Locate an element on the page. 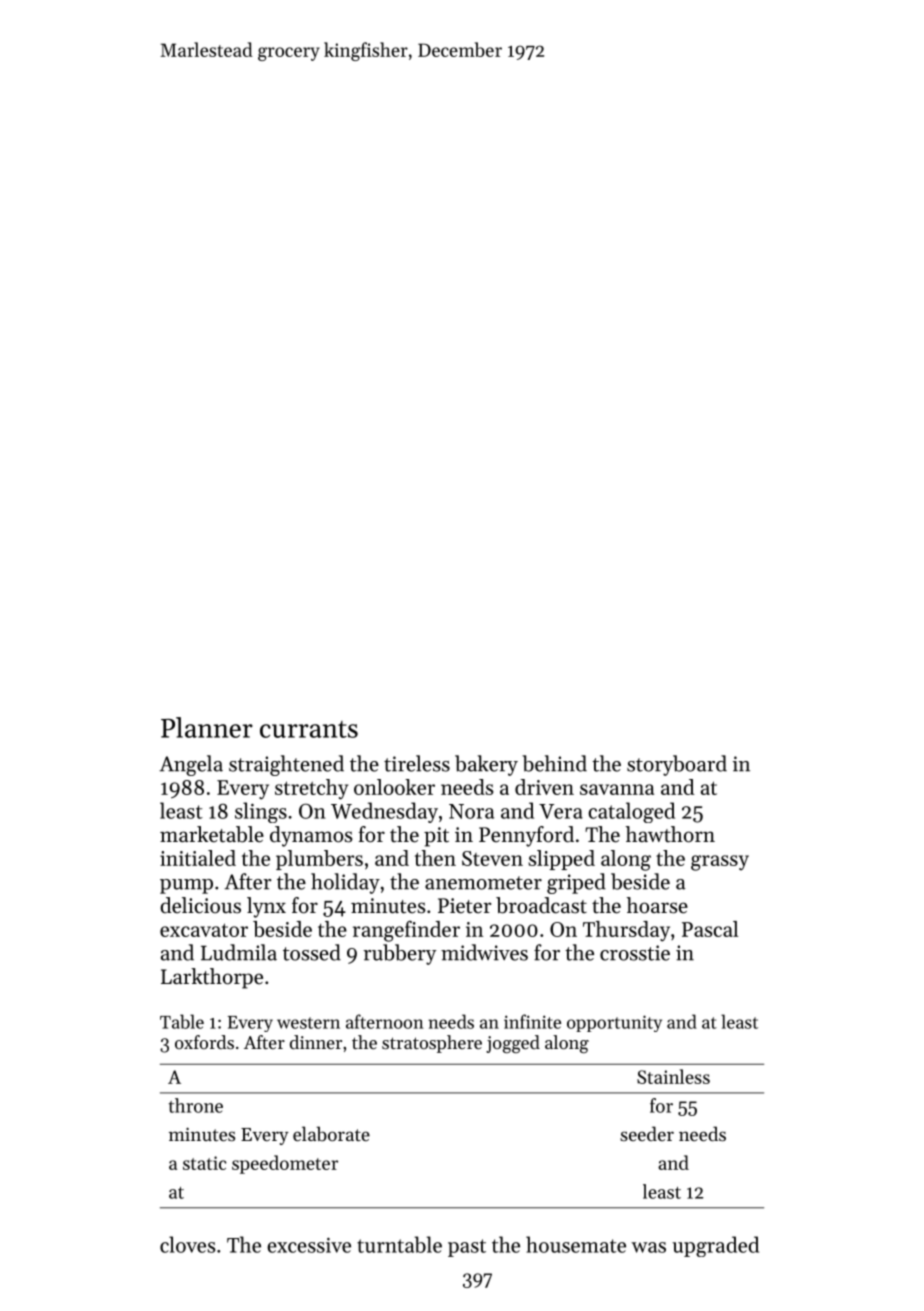 The image size is (924, 1311). seeder is located at coordinates (647, 1133).
